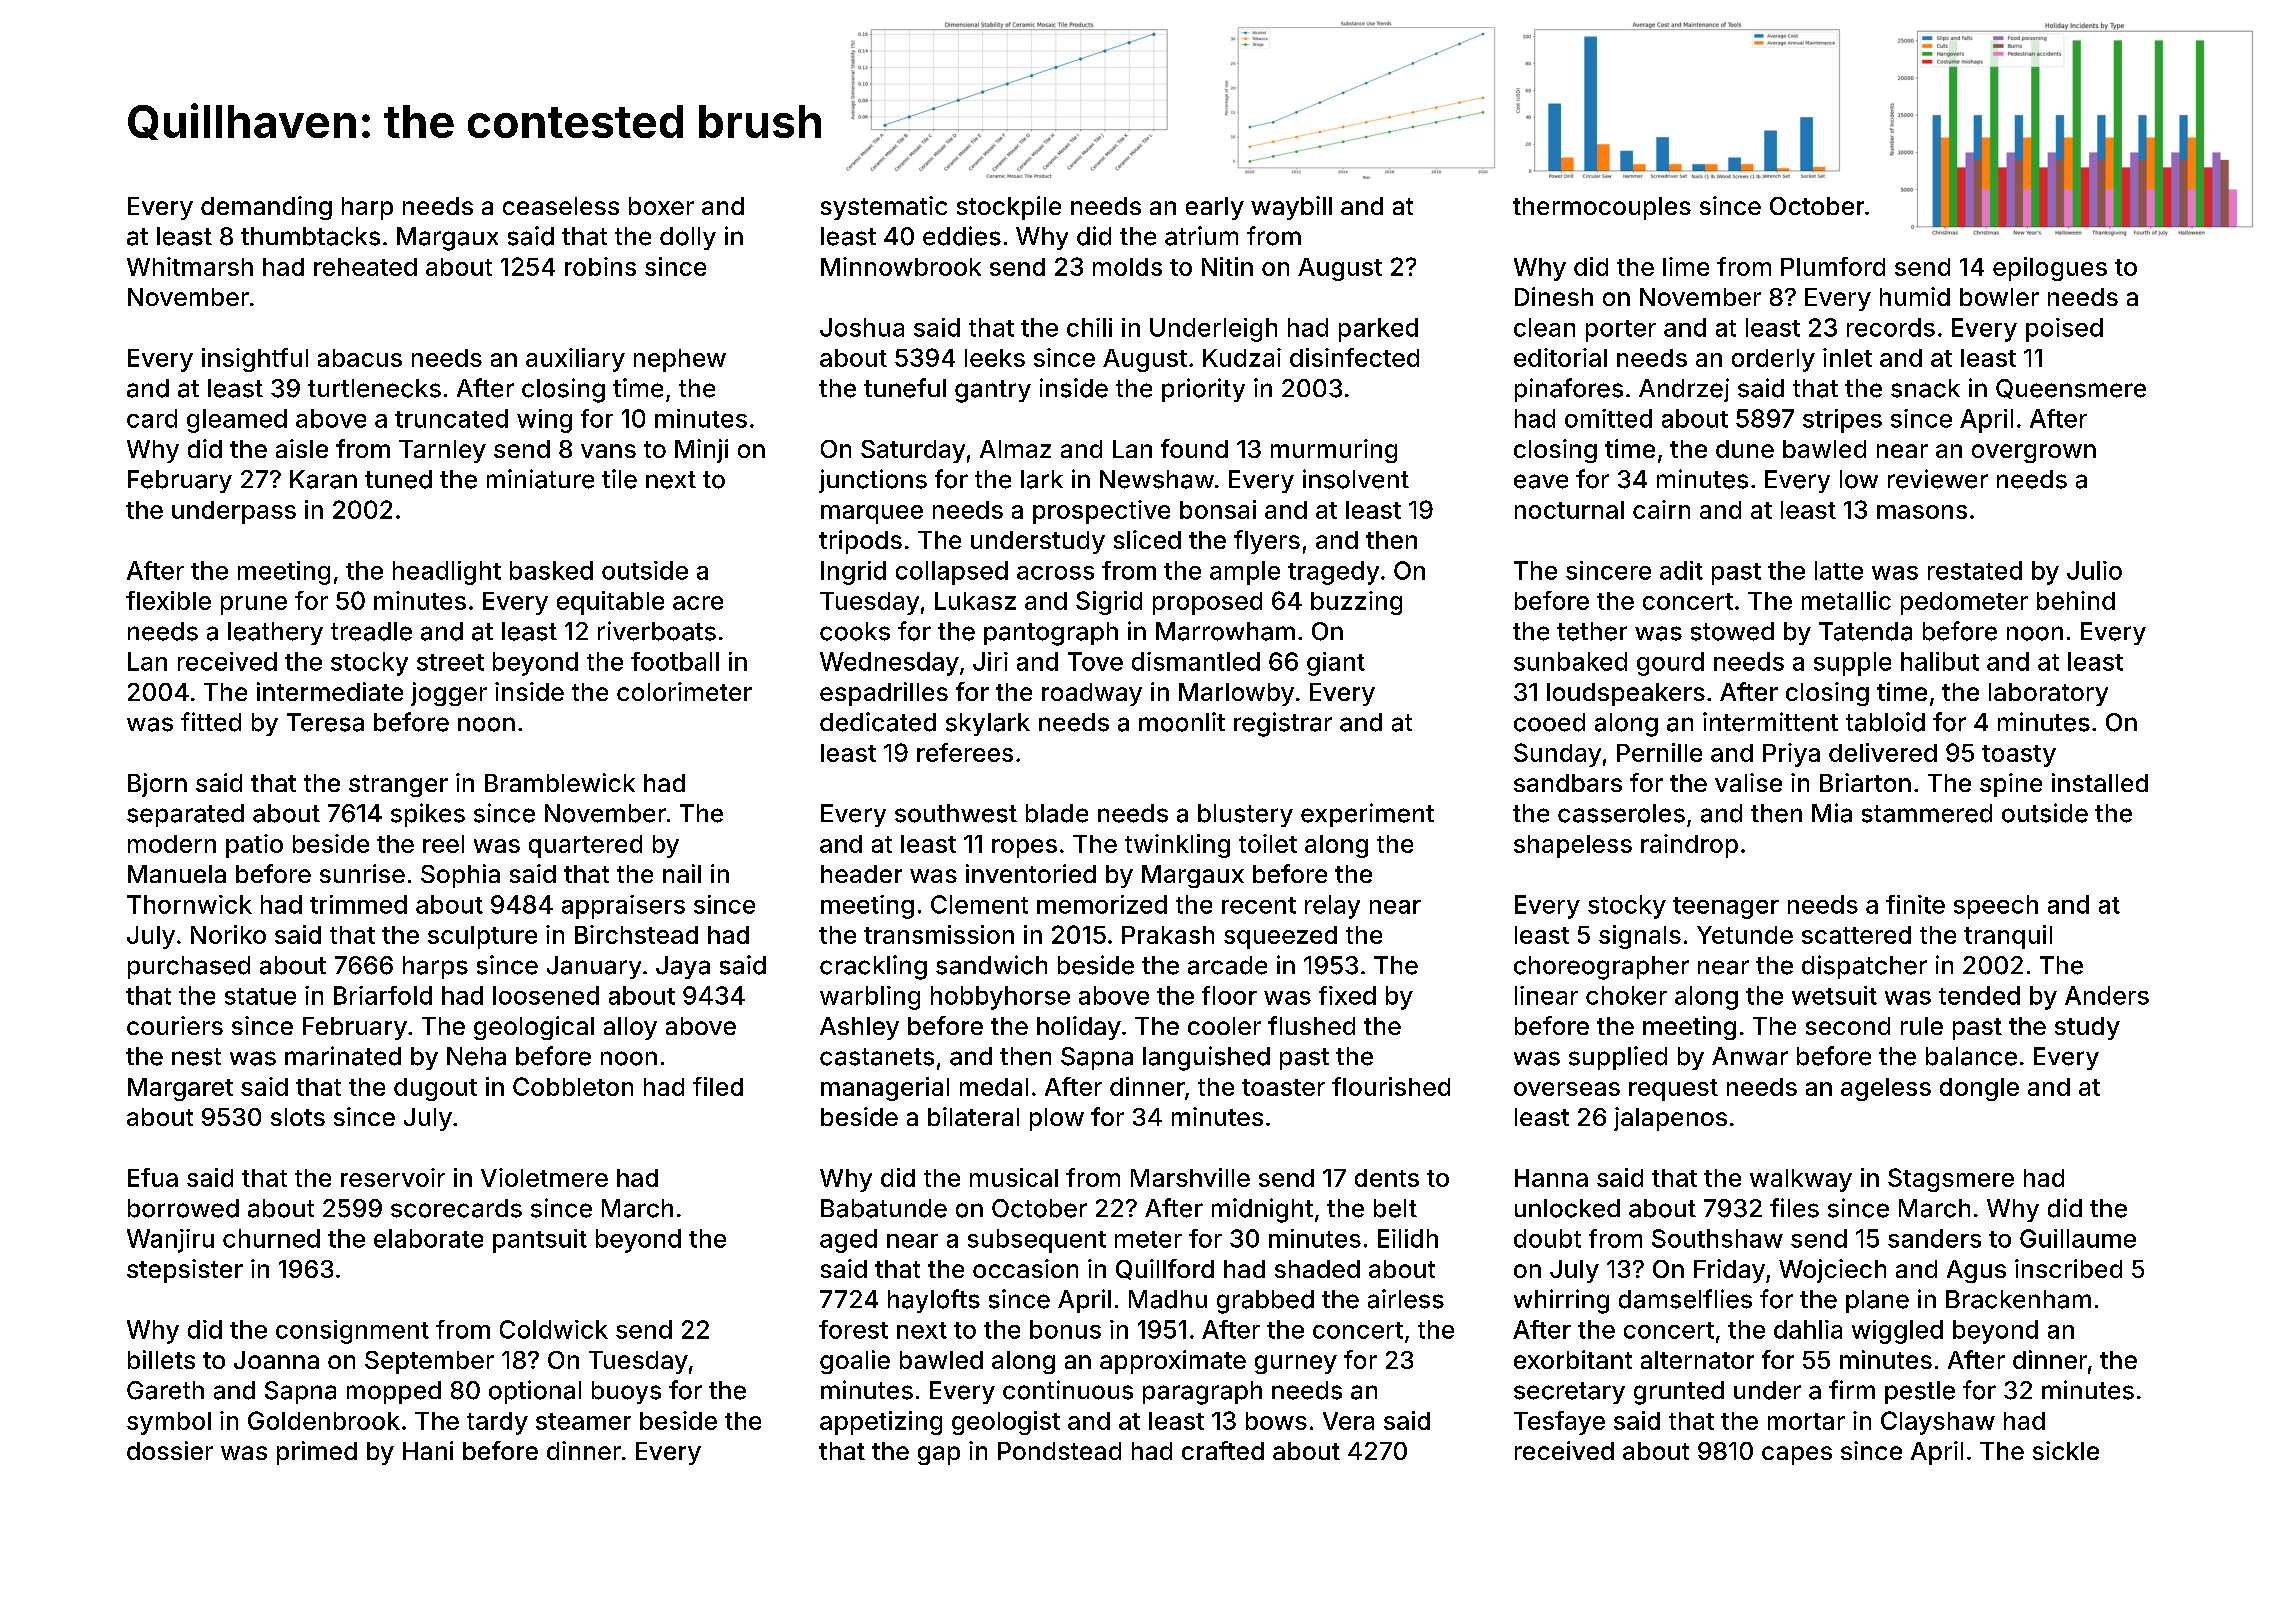 The width and height of the document is (2280, 1612). I want to click on Stagsmere, so click(1951, 1180).
